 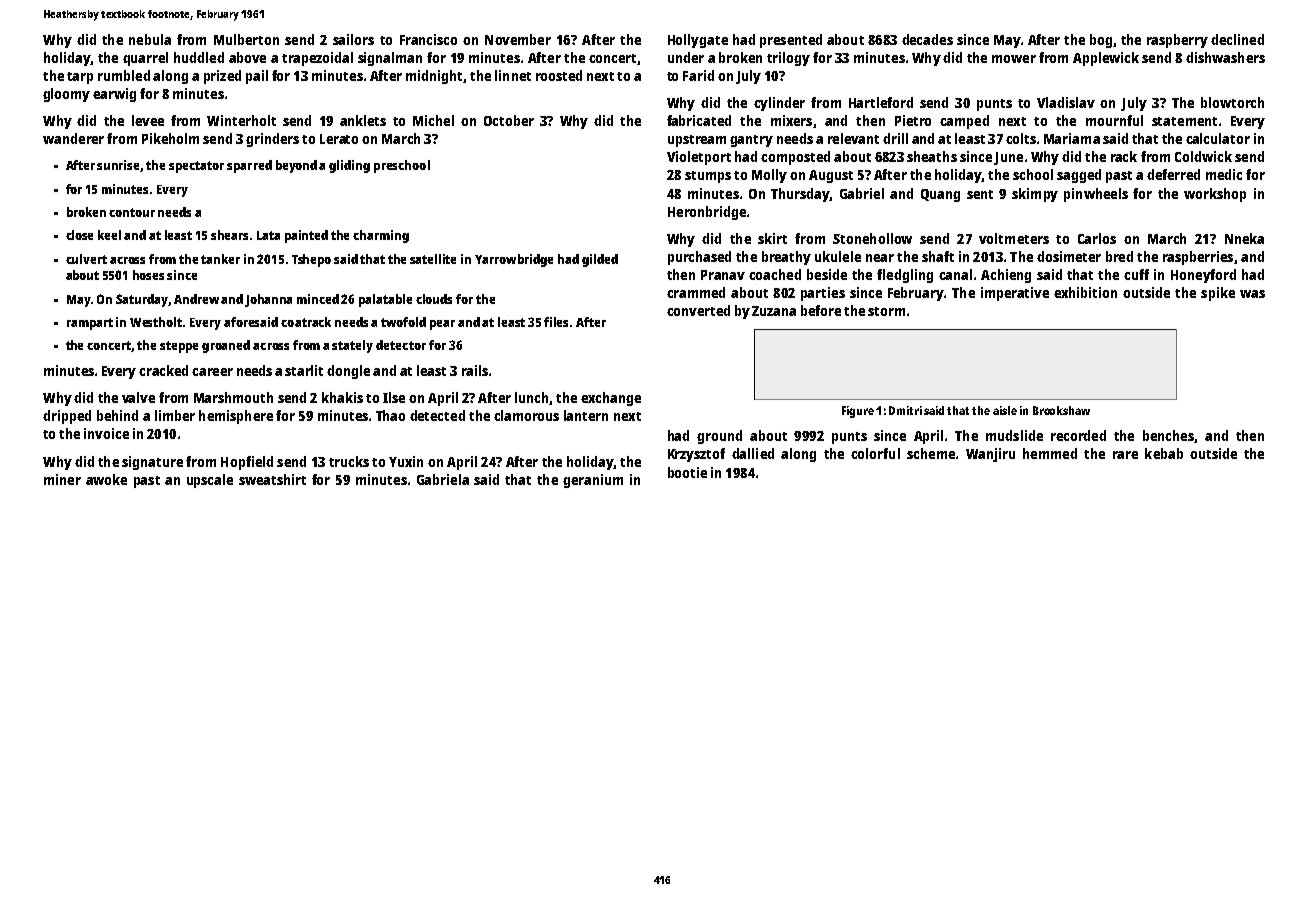 I want to click on decades, so click(x=927, y=39).
